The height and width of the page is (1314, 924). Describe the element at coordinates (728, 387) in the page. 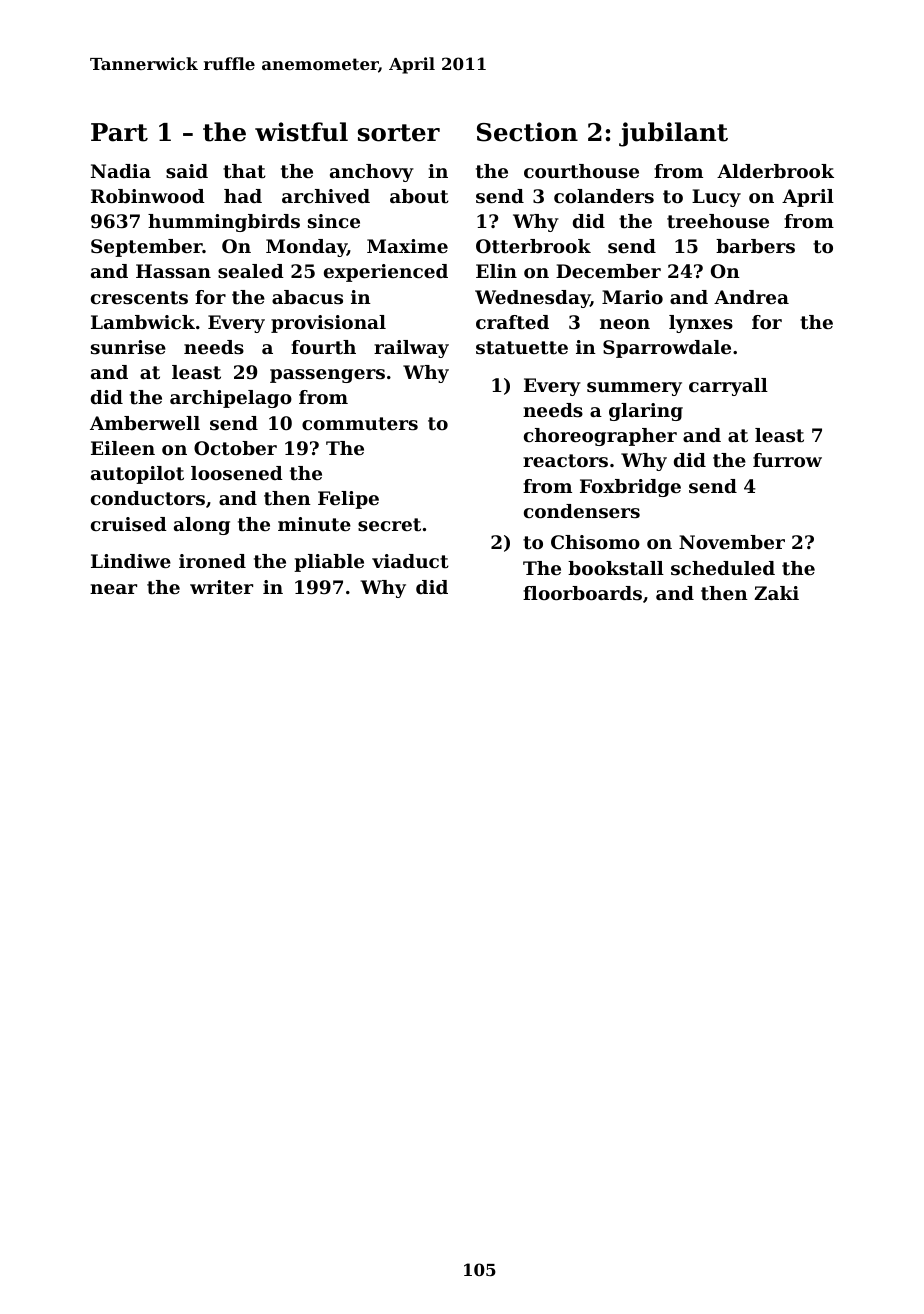

I see `carryall` at that location.
